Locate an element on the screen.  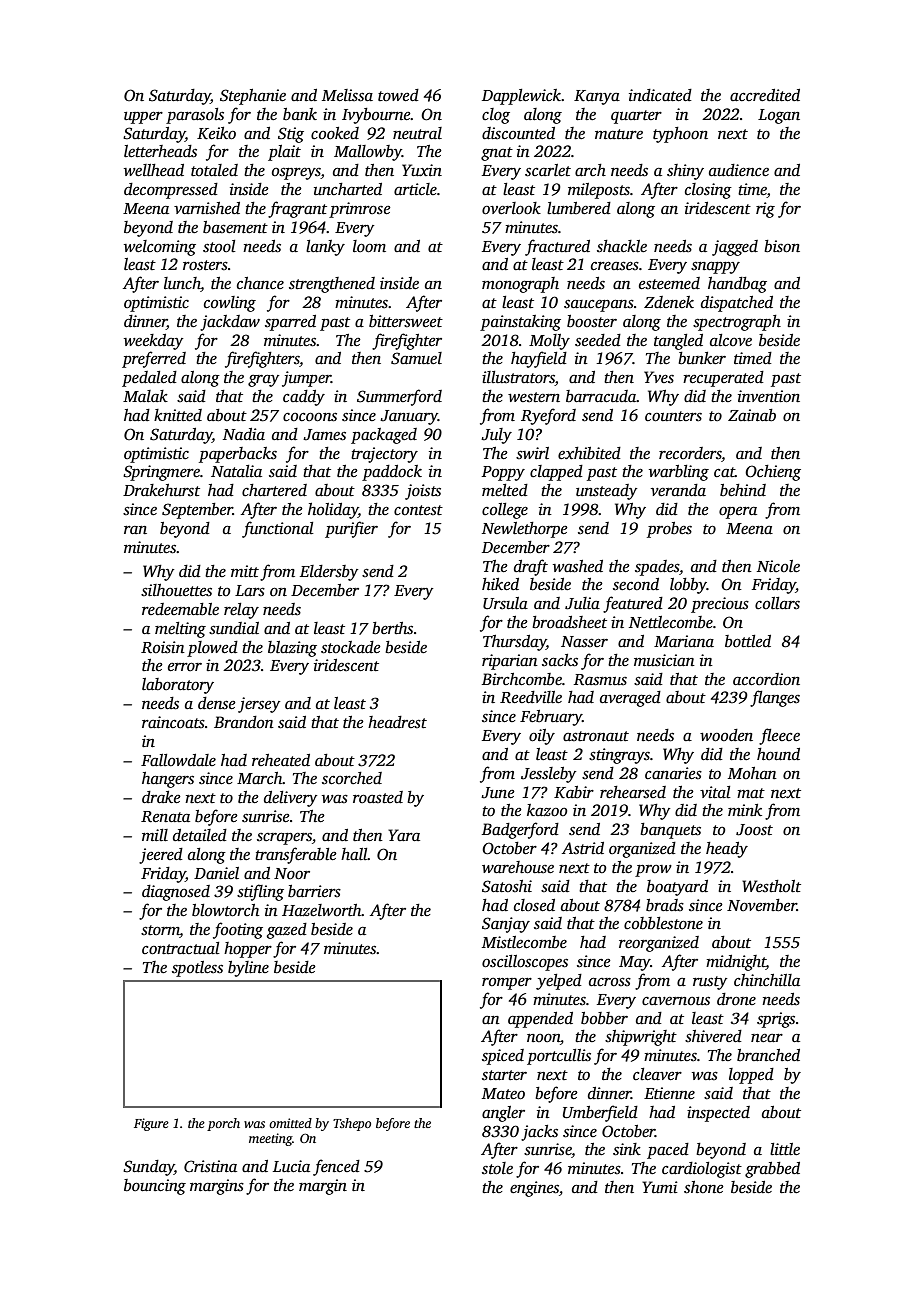
Zdenek is located at coordinates (669, 302).
